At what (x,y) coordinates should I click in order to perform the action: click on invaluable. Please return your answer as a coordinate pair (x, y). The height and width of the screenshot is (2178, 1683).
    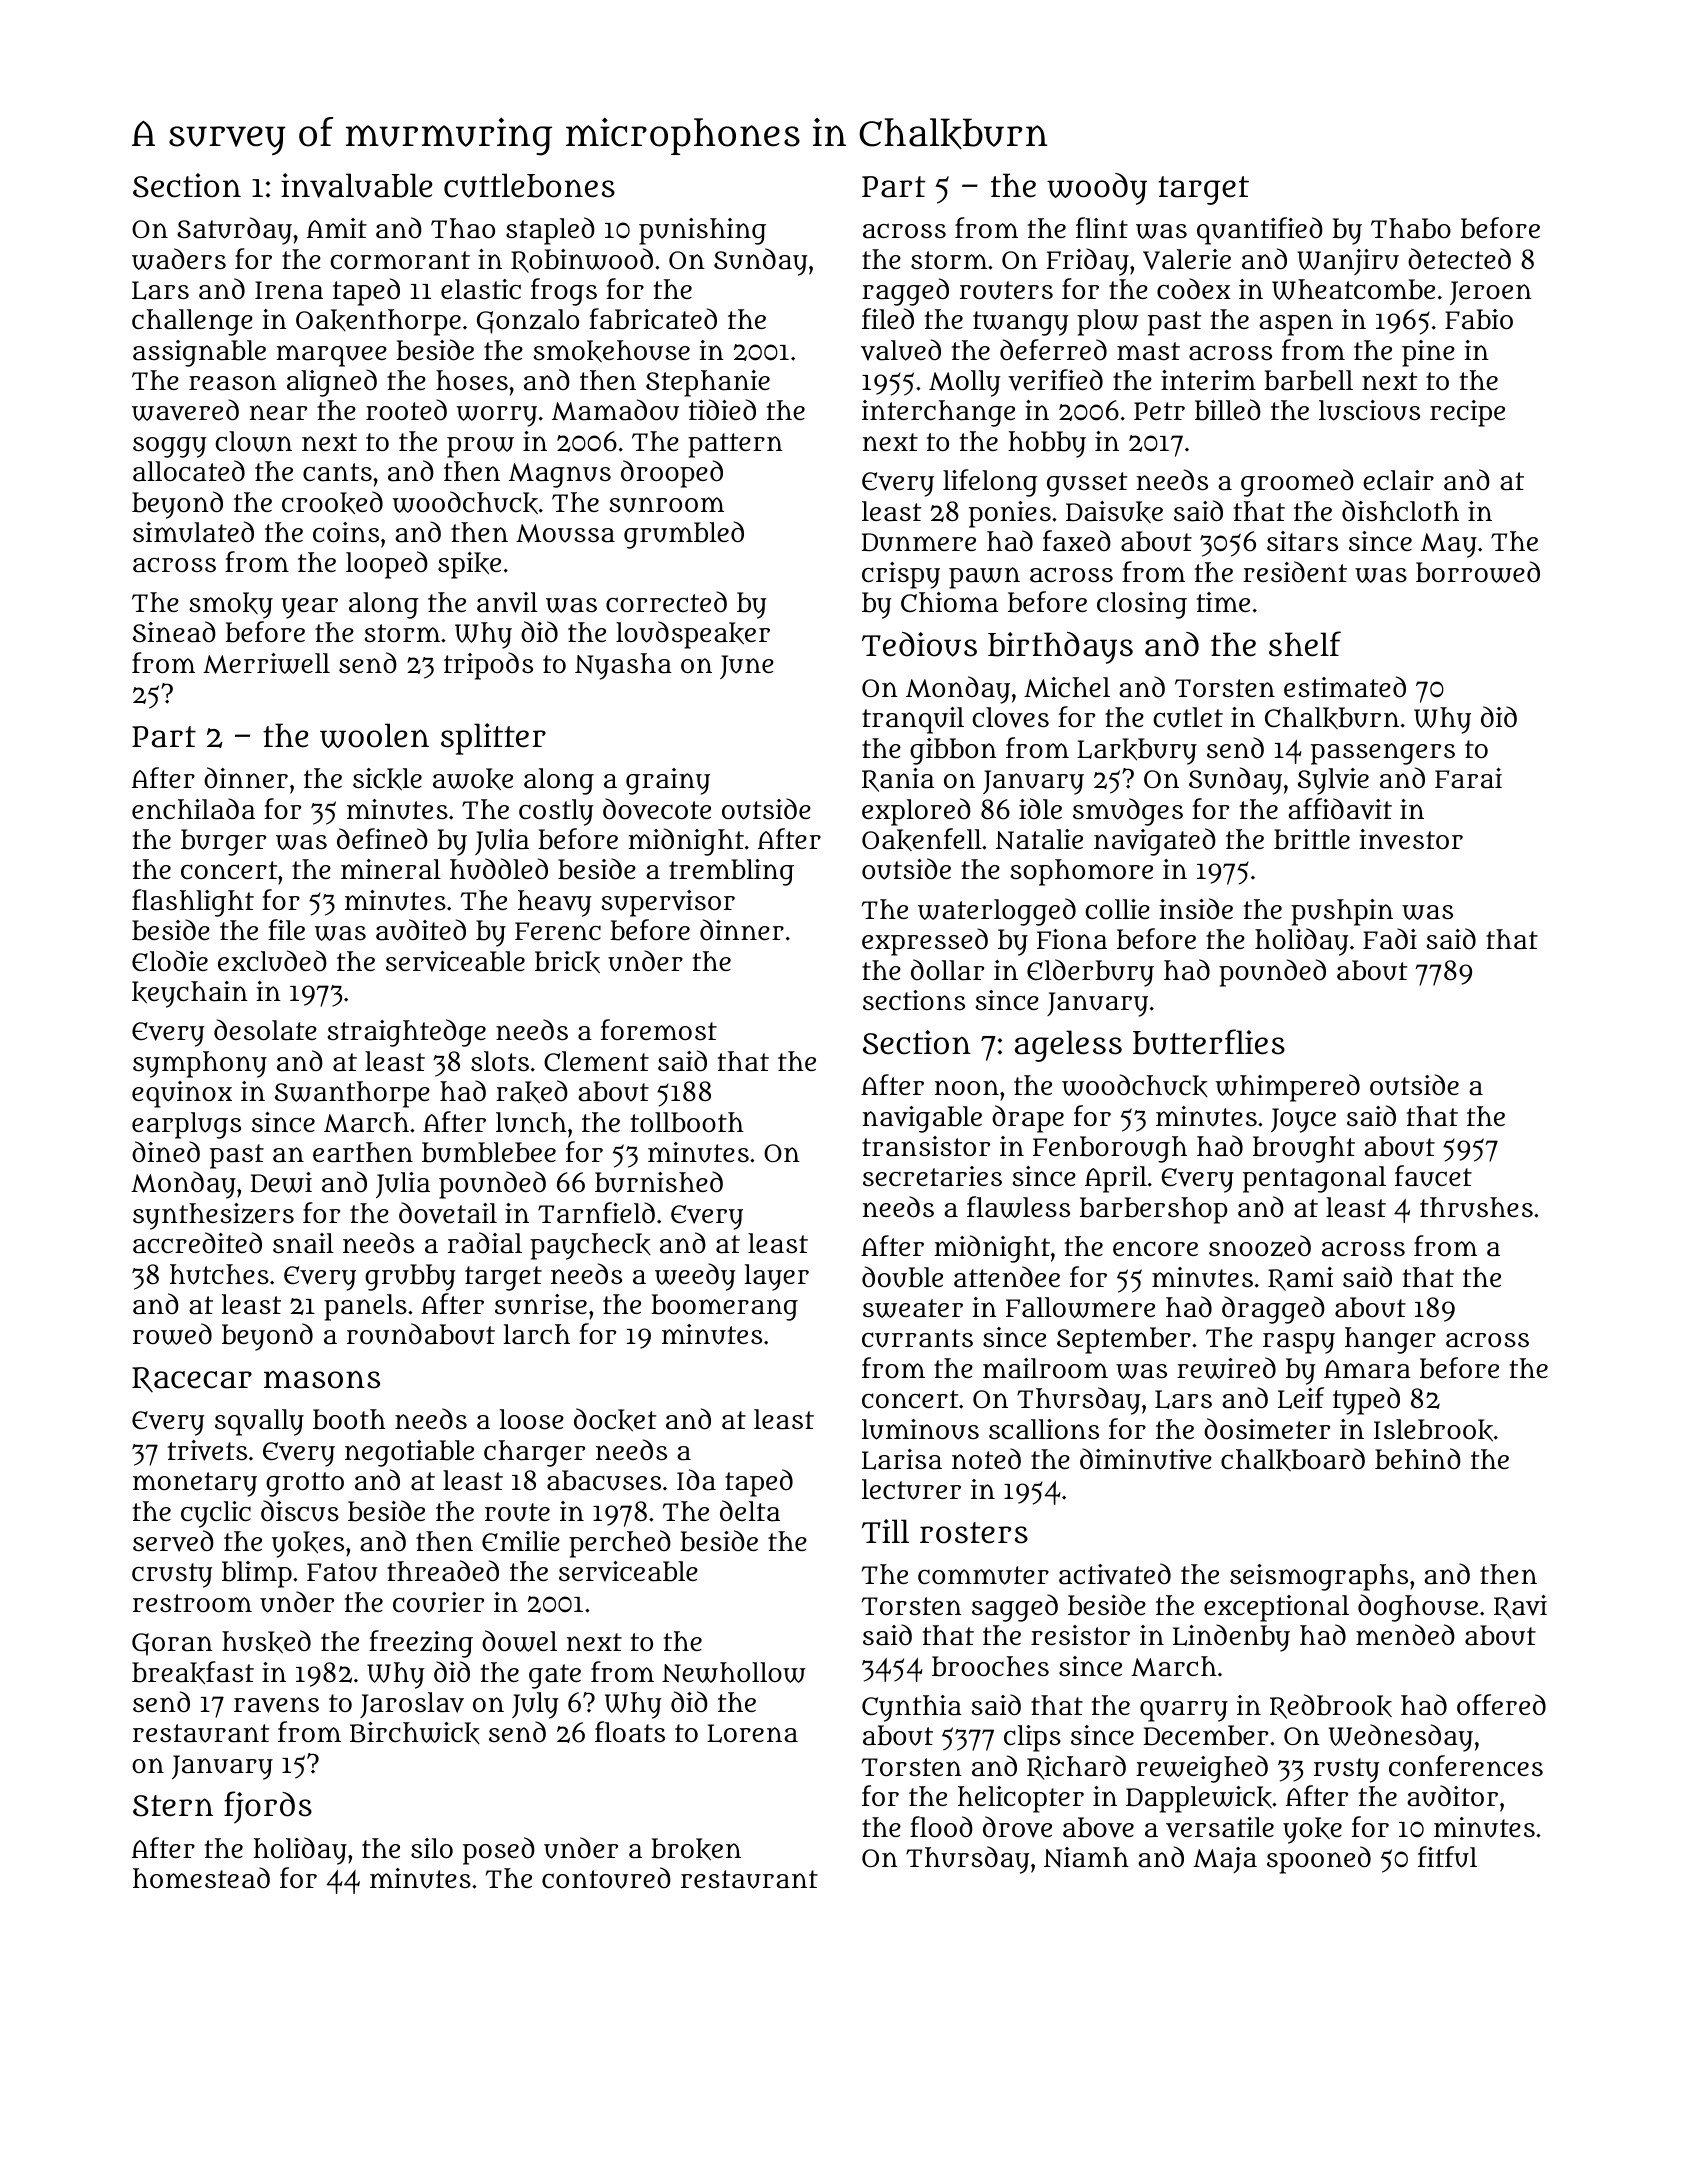
    Looking at the image, I should click on (356, 185).
